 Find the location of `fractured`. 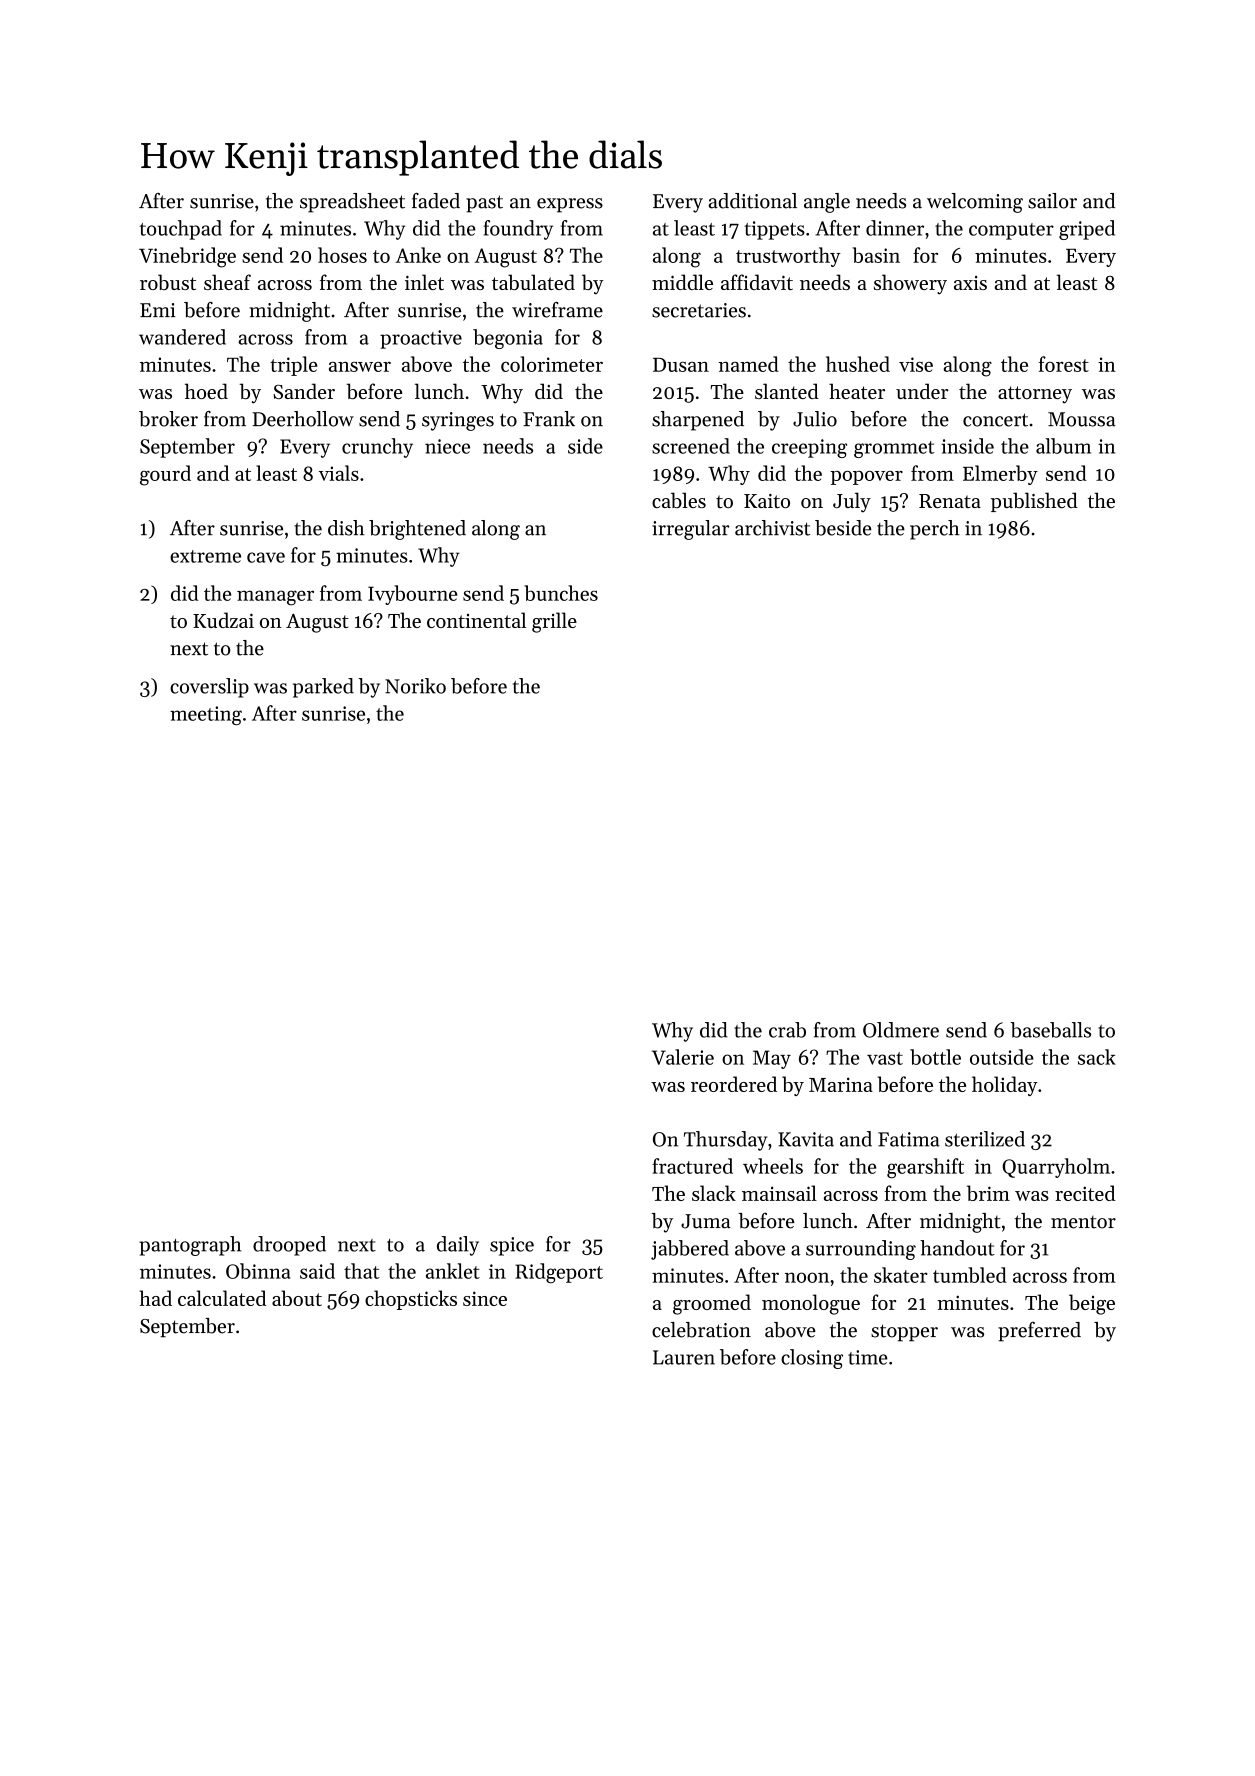

fractured is located at coordinates (692, 1166).
